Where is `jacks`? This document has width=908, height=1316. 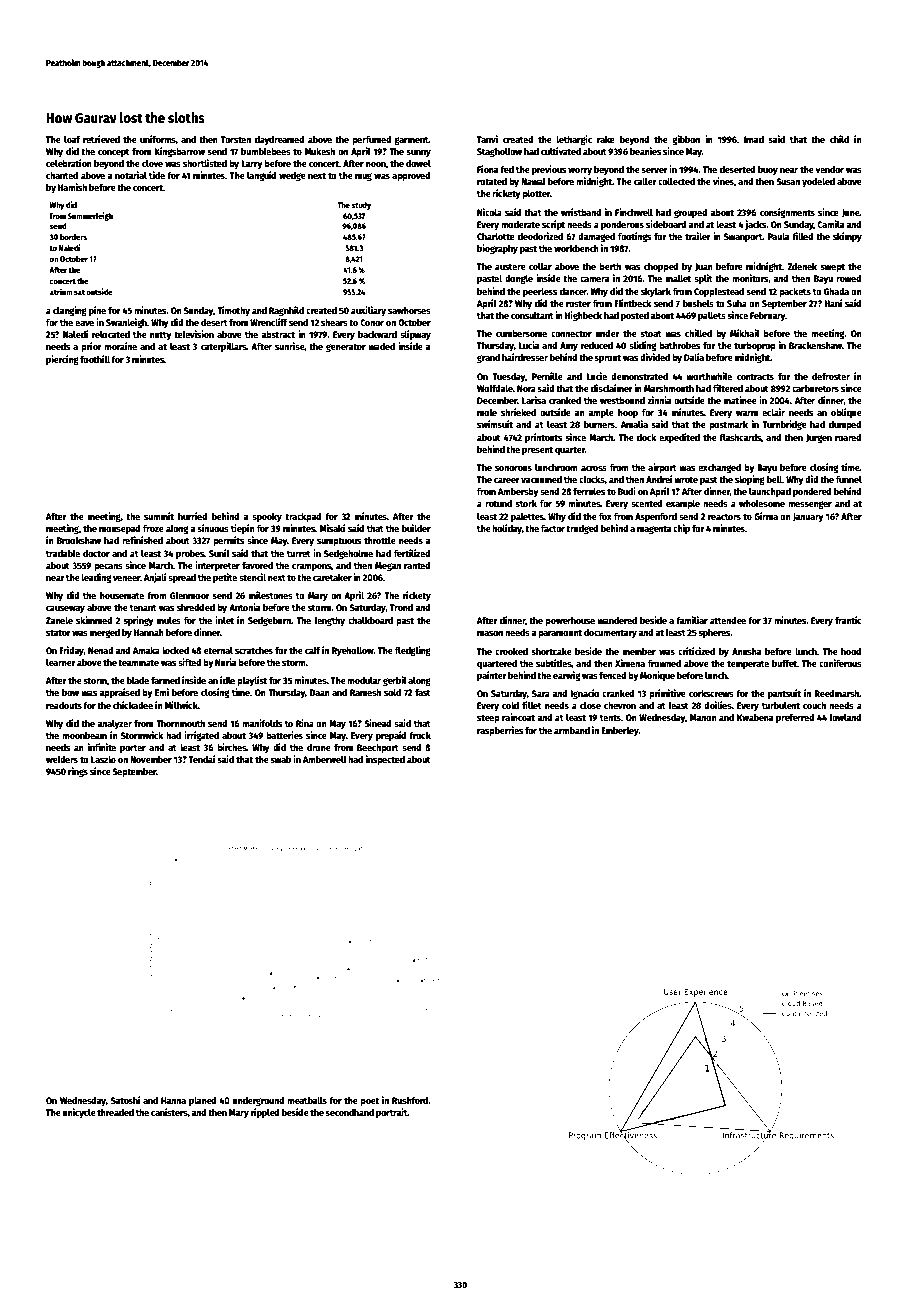 jacks is located at coordinates (756, 225).
